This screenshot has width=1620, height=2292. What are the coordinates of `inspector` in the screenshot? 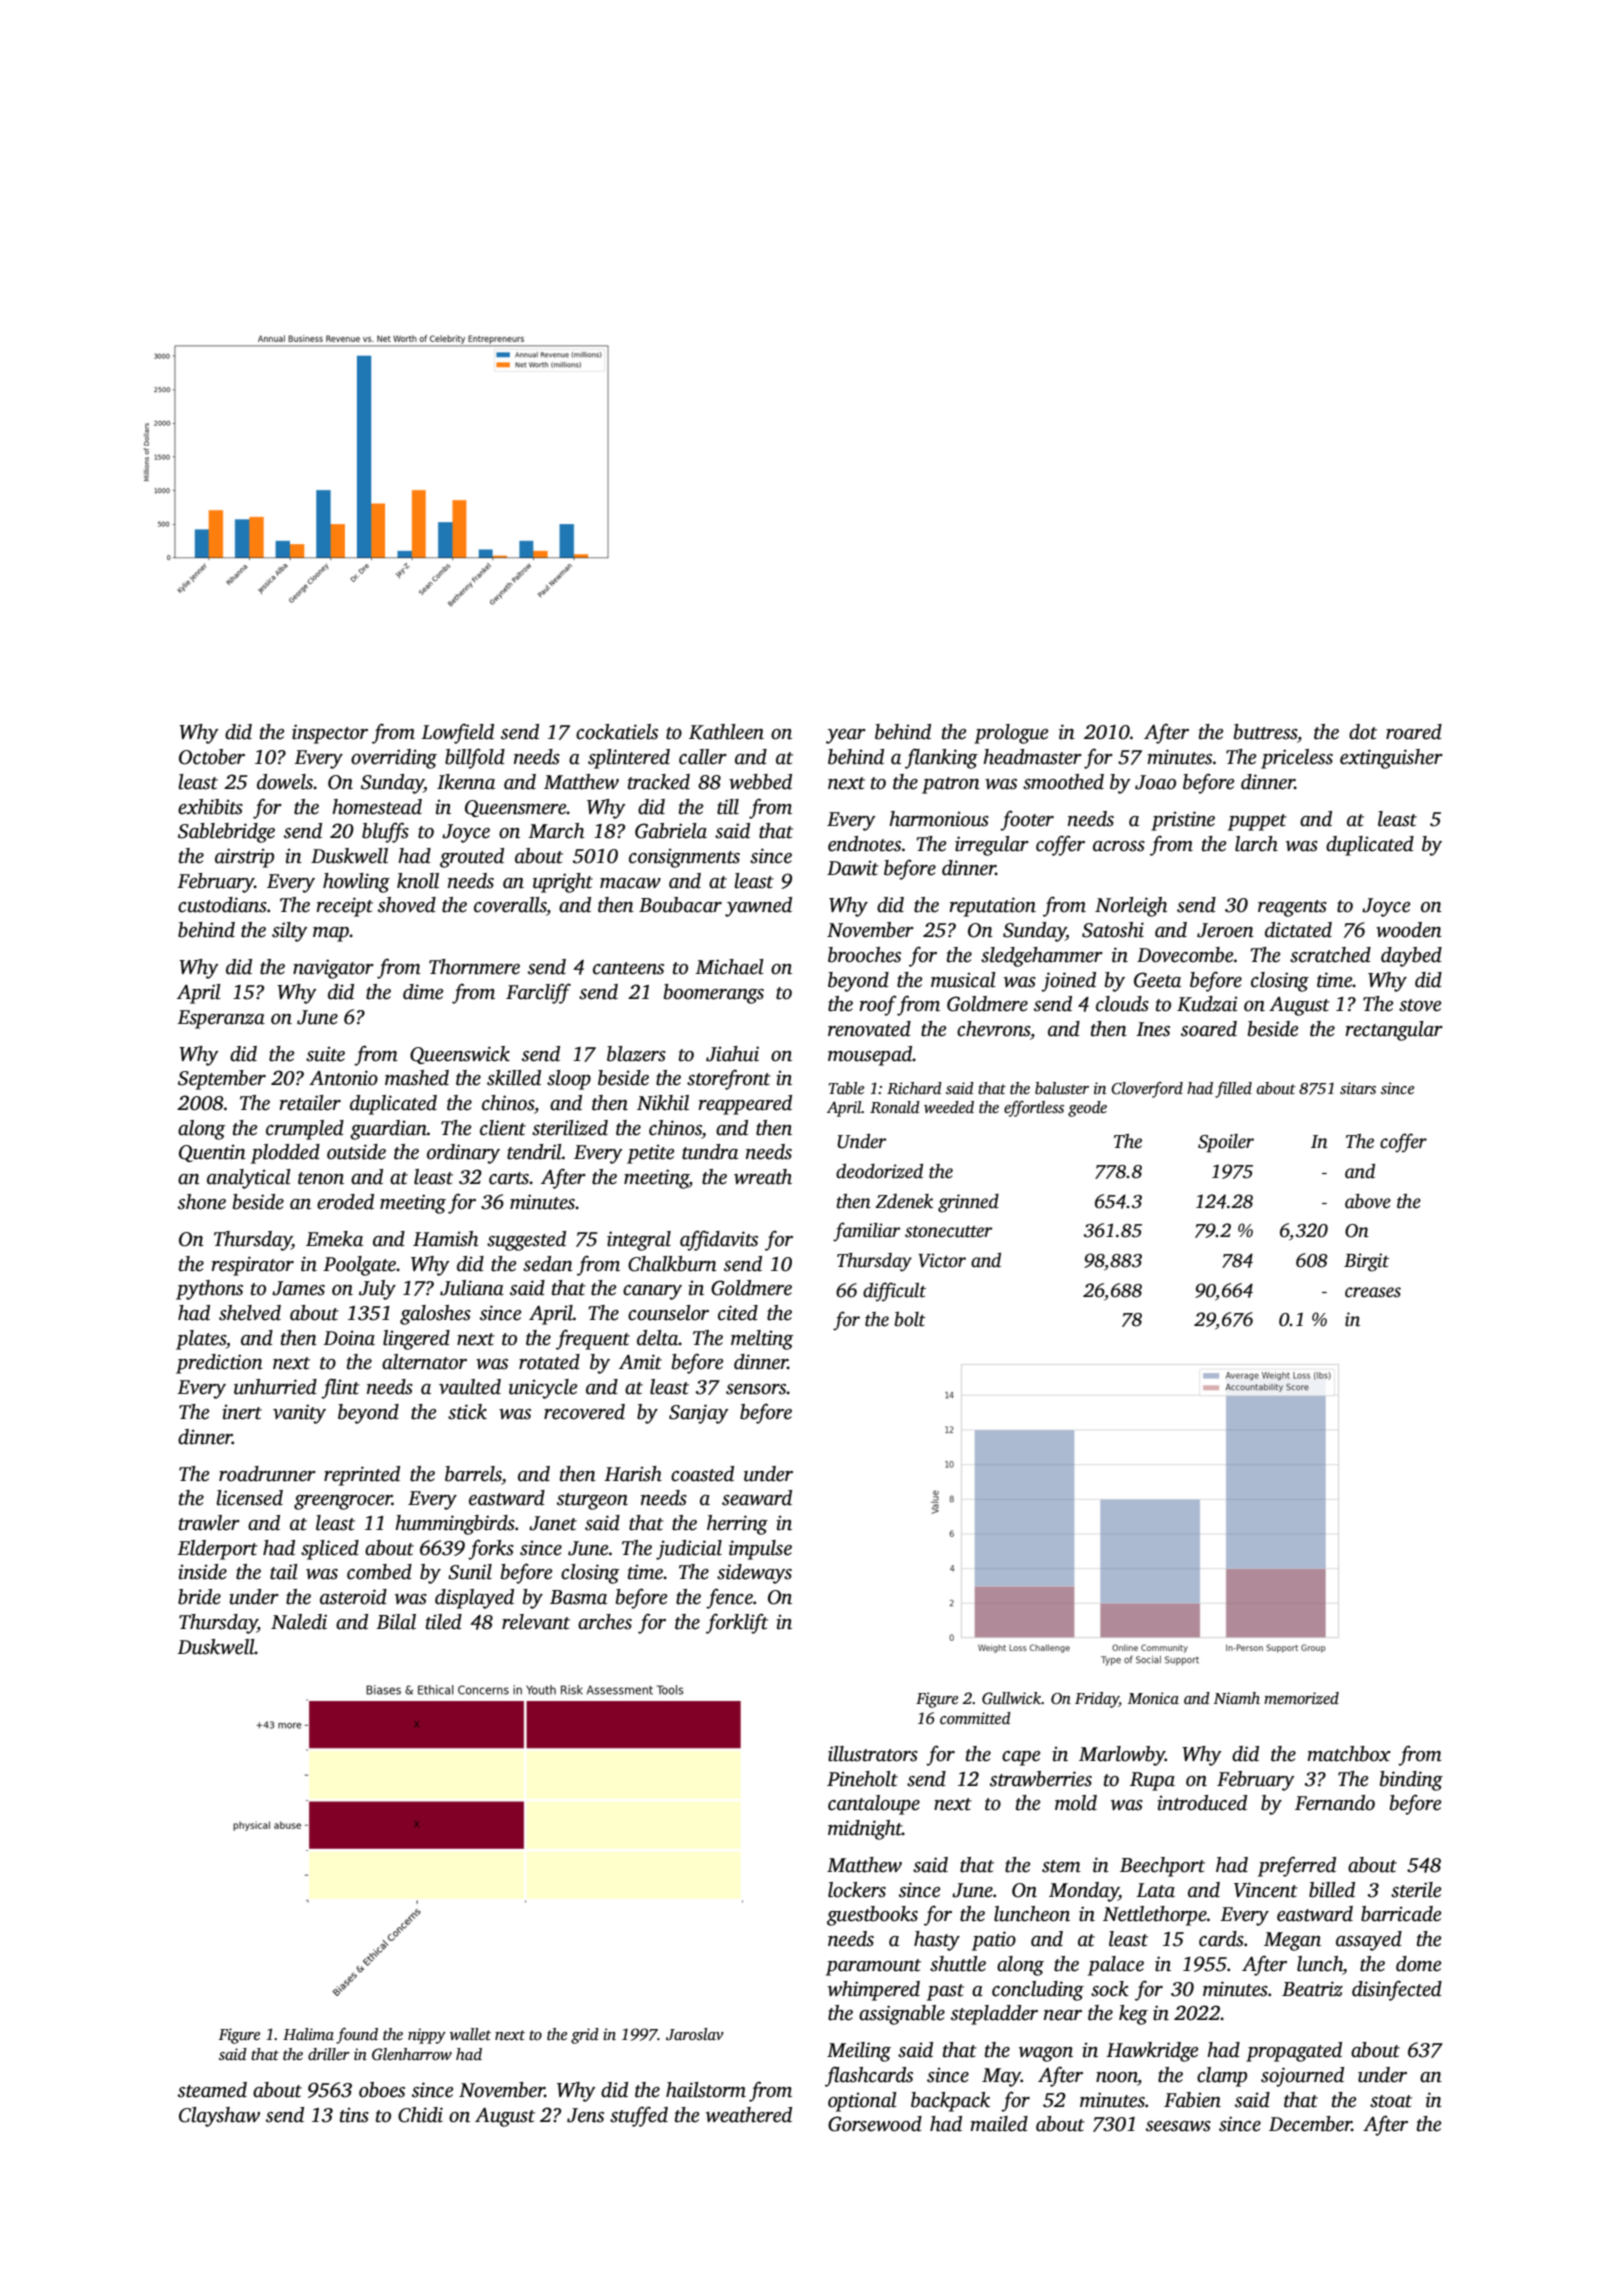 It's located at (330, 734).
